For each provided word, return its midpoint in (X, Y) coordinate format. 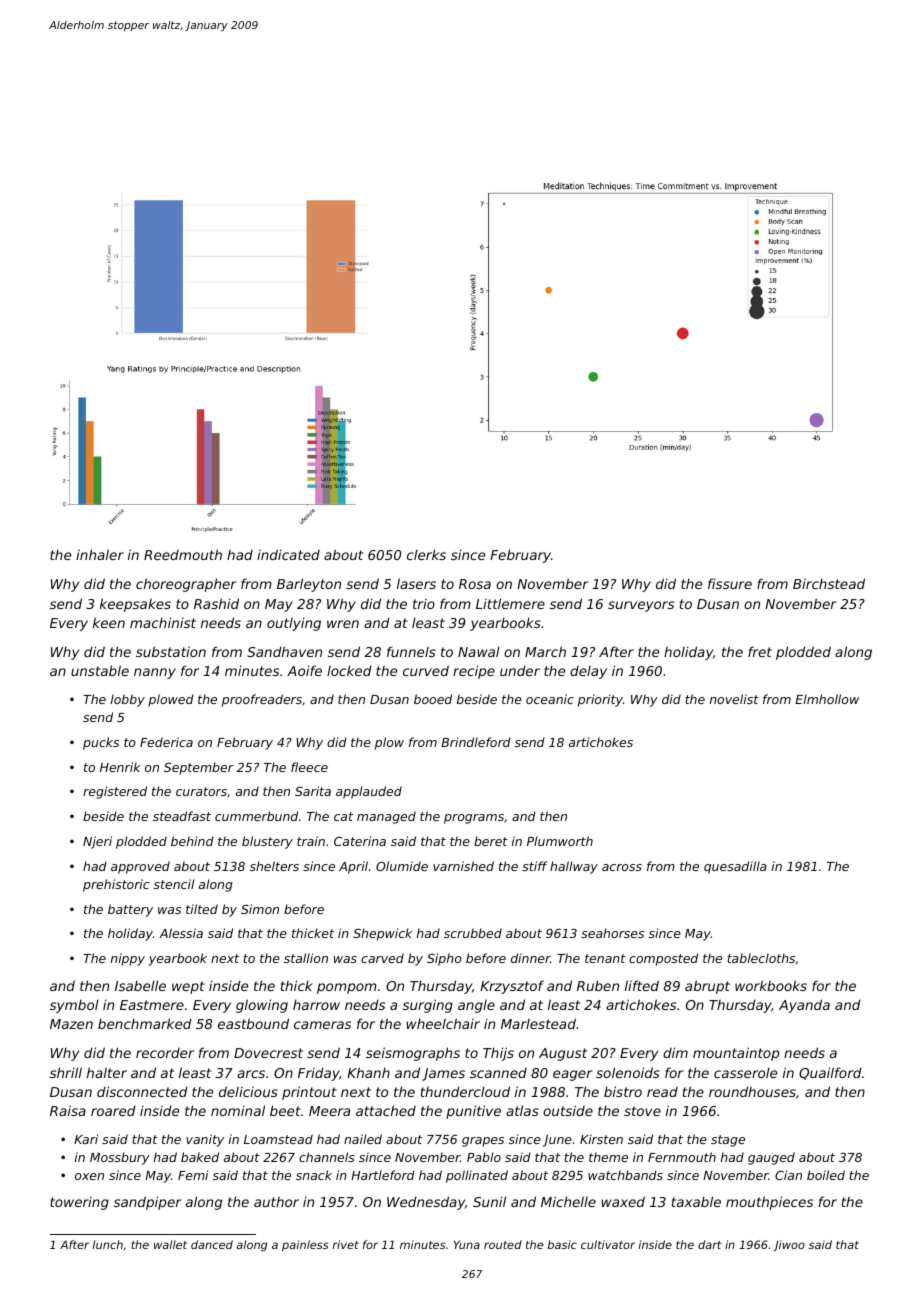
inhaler (100, 554)
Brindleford (476, 742)
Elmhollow (827, 699)
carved (382, 958)
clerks (426, 554)
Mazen (71, 1024)
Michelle (568, 1201)
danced (212, 1244)
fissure (730, 583)
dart (710, 1244)
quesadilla (735, 867)
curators (201, 791)
